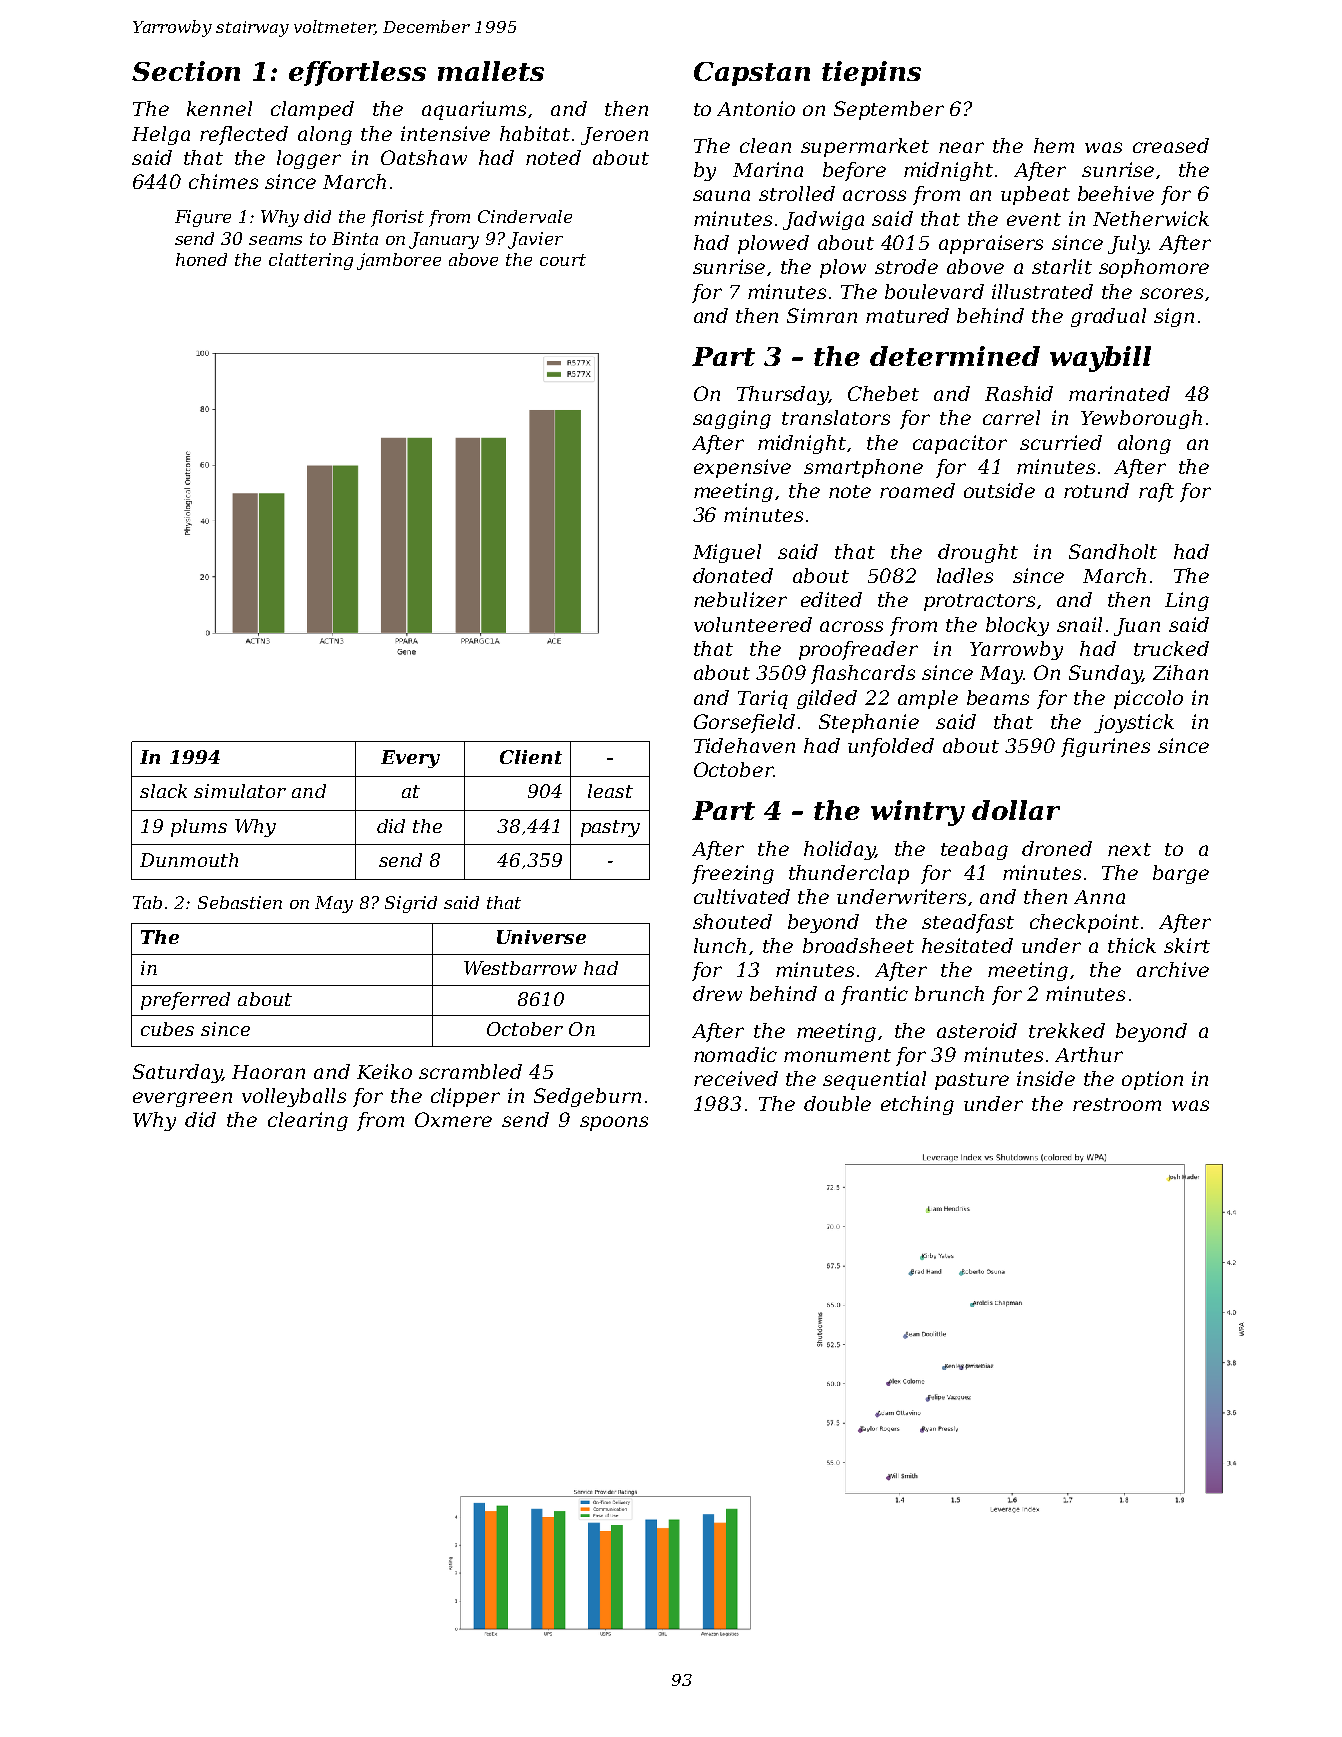 This page has width=1342, height=1737. I want to click on preferred, so click(185, 1001).
